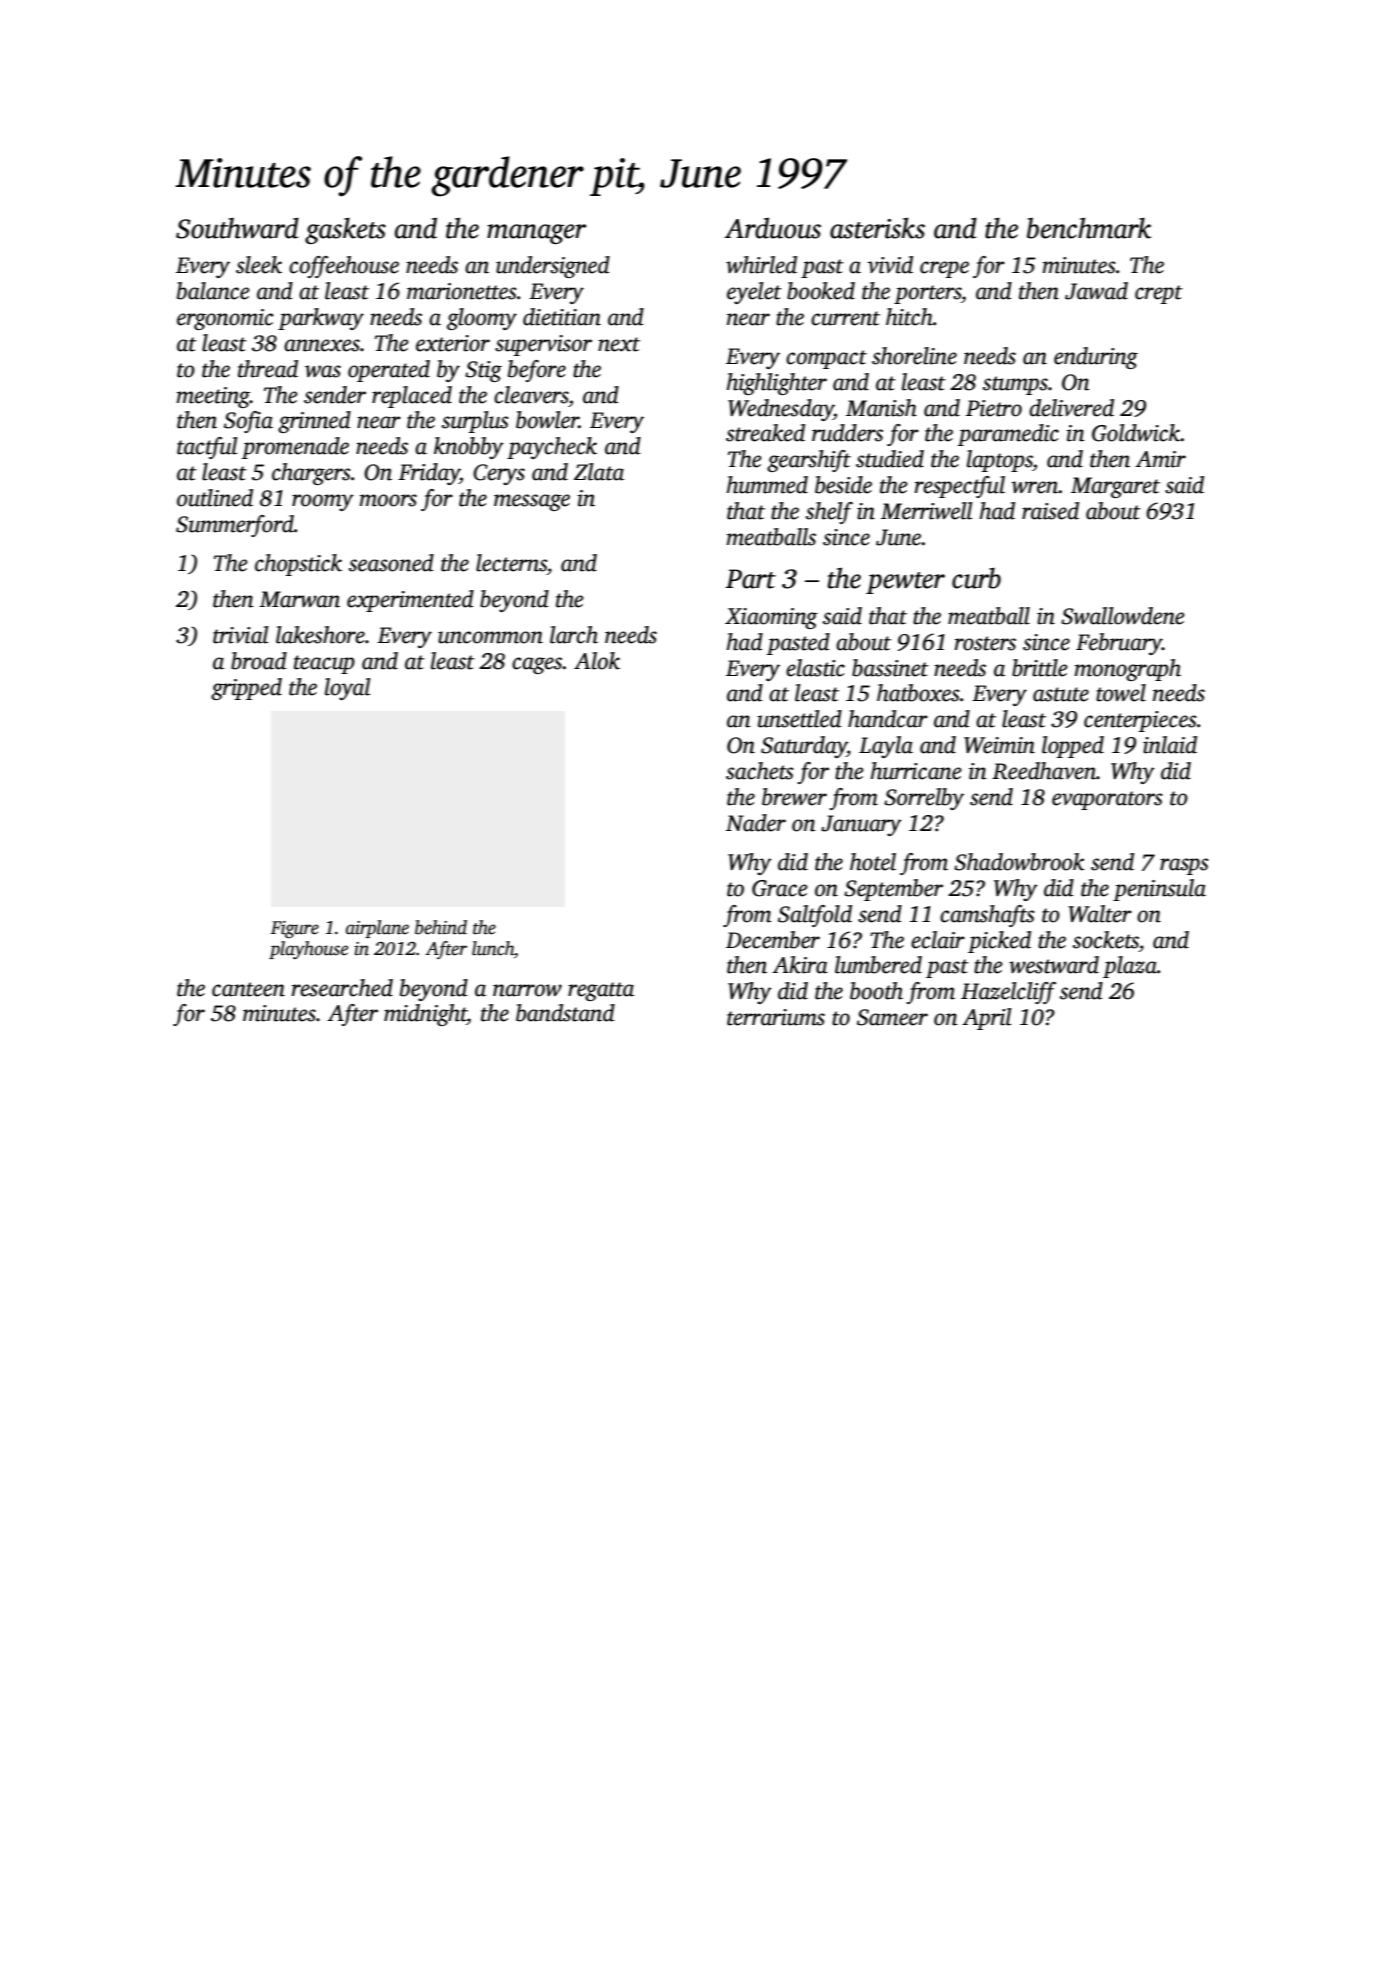 The height and width of the screenshot is (1969, 1386). Describe the element at coordinates (756, 823) in the screenshot. I see `Nader` at that location.
